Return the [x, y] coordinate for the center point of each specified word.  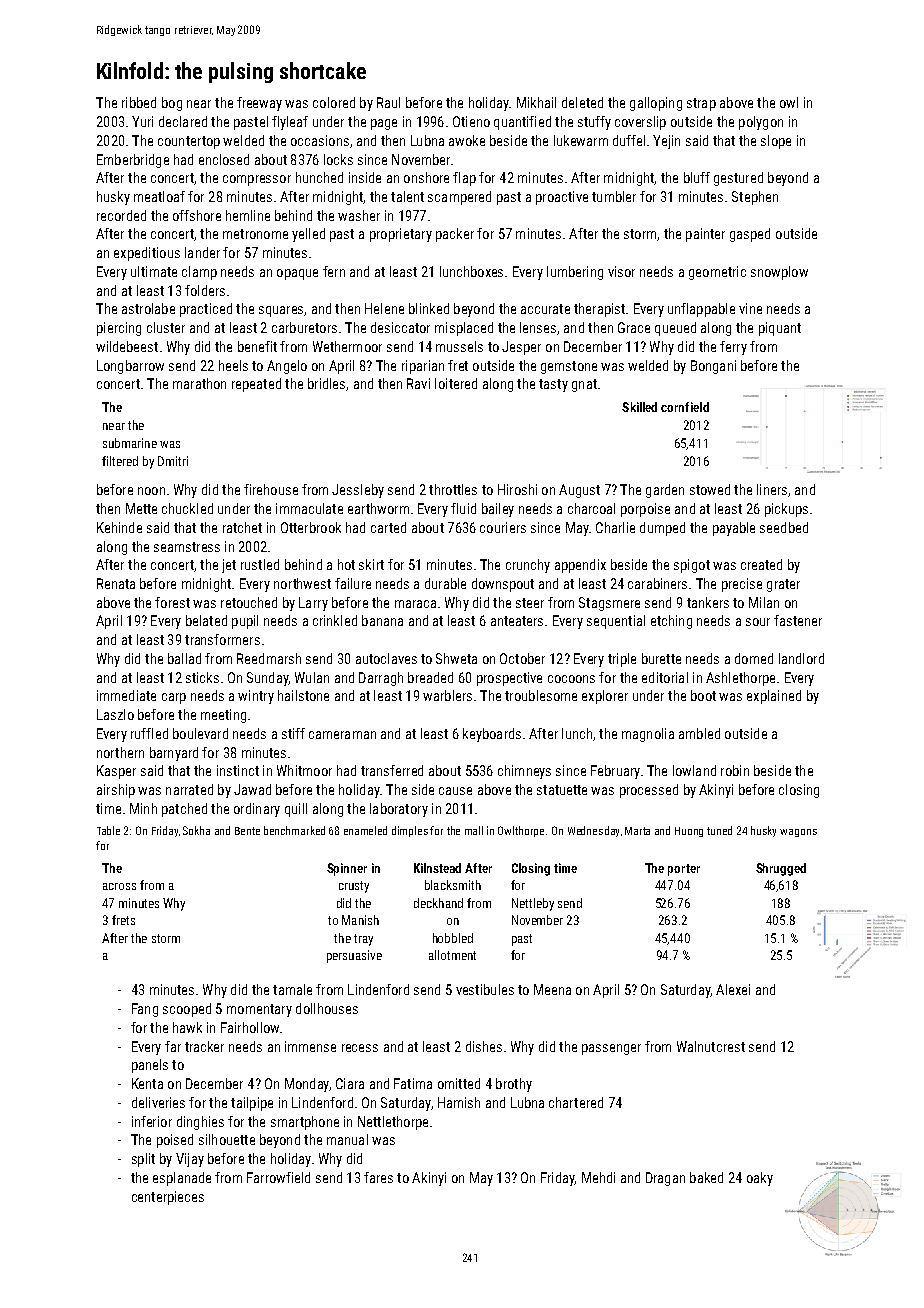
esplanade [182, 1179]
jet [229, 566]
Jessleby [358, 491]
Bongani [713, 367]
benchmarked [294, 830]
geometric [717, 273]
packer [455, 235]
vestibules [485, 989]
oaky [760, 1179]
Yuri [142, 121]
